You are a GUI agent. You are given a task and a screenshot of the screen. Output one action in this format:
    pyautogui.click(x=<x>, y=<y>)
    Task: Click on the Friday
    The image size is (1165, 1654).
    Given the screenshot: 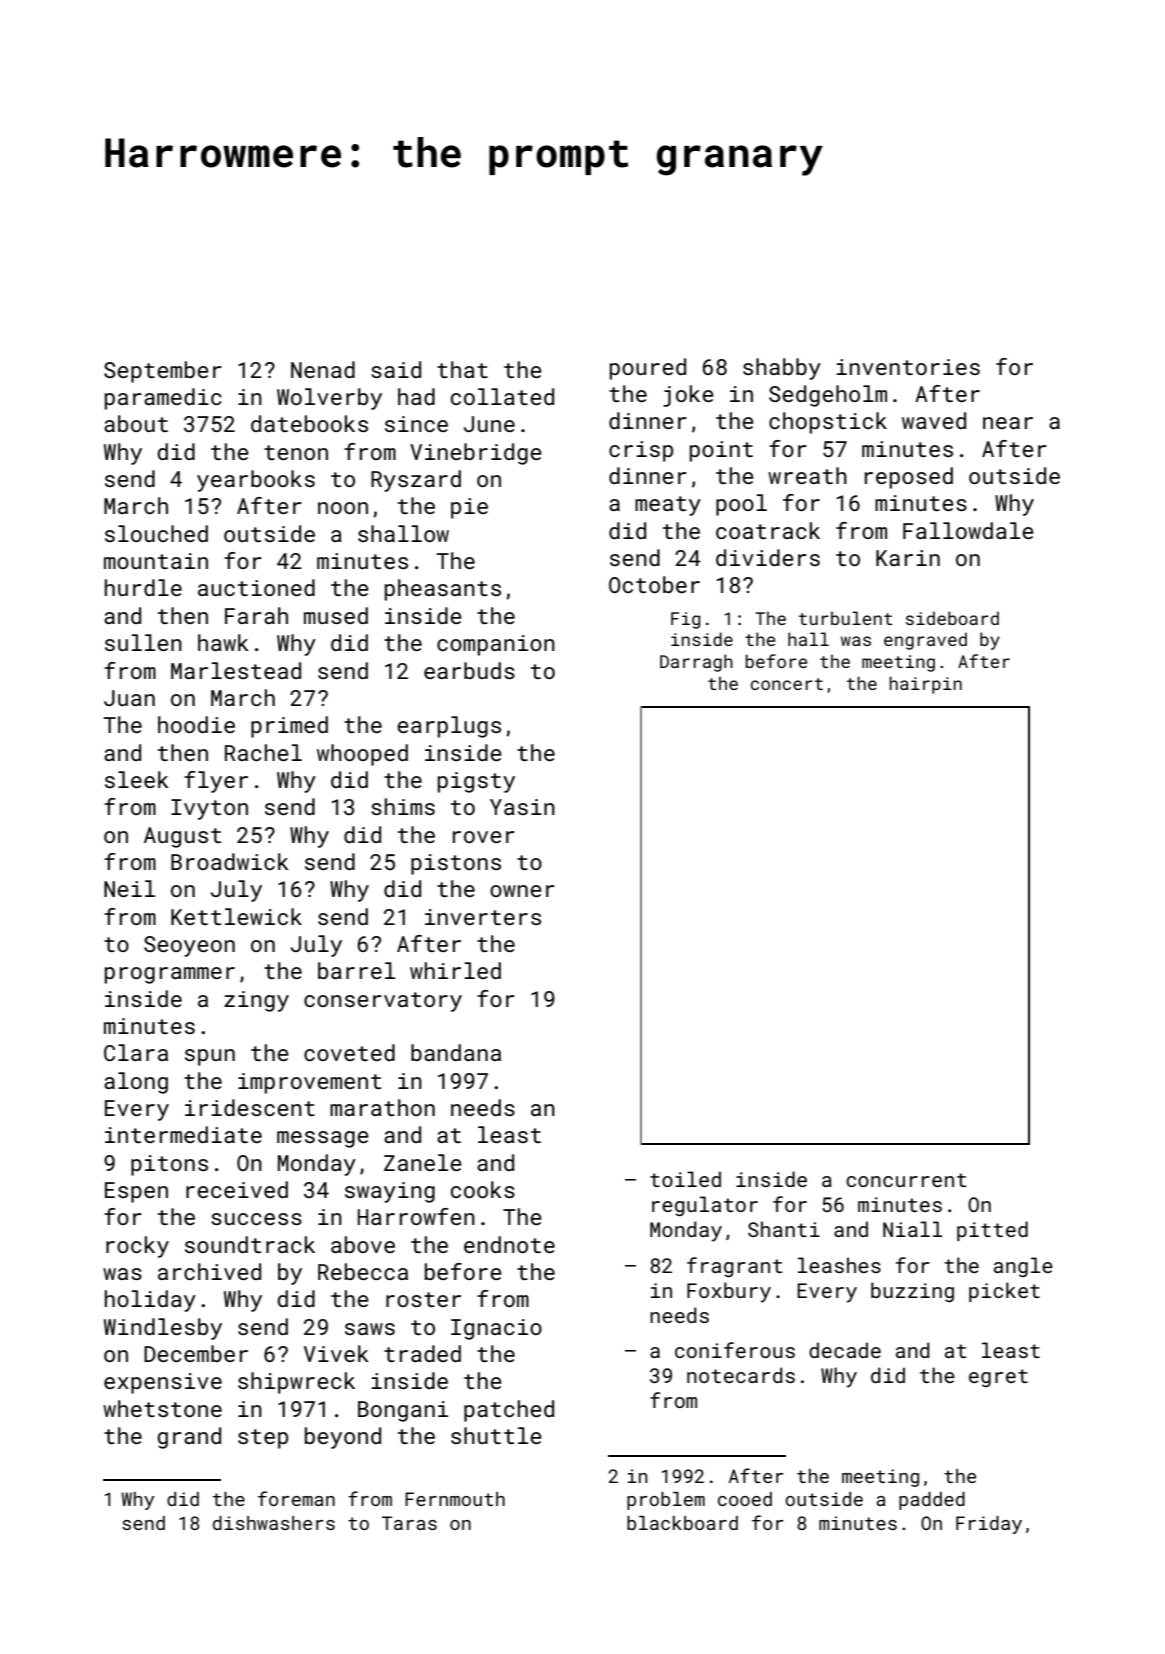 What is the action you would take?
    pyautogui.click(x=989, y=1525)
